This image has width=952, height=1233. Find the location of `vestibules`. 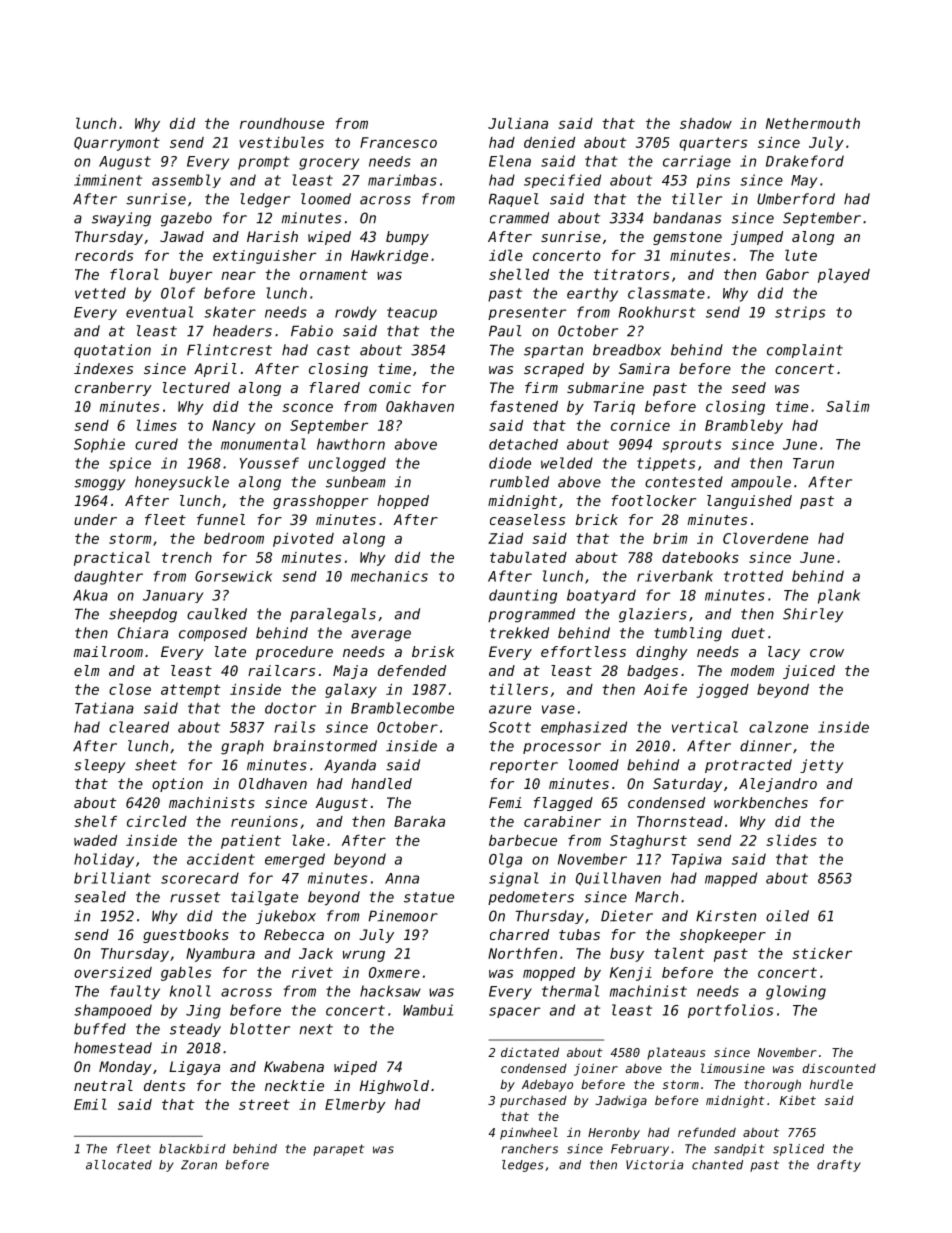

vestibules is located at coordinates (281, 142).
